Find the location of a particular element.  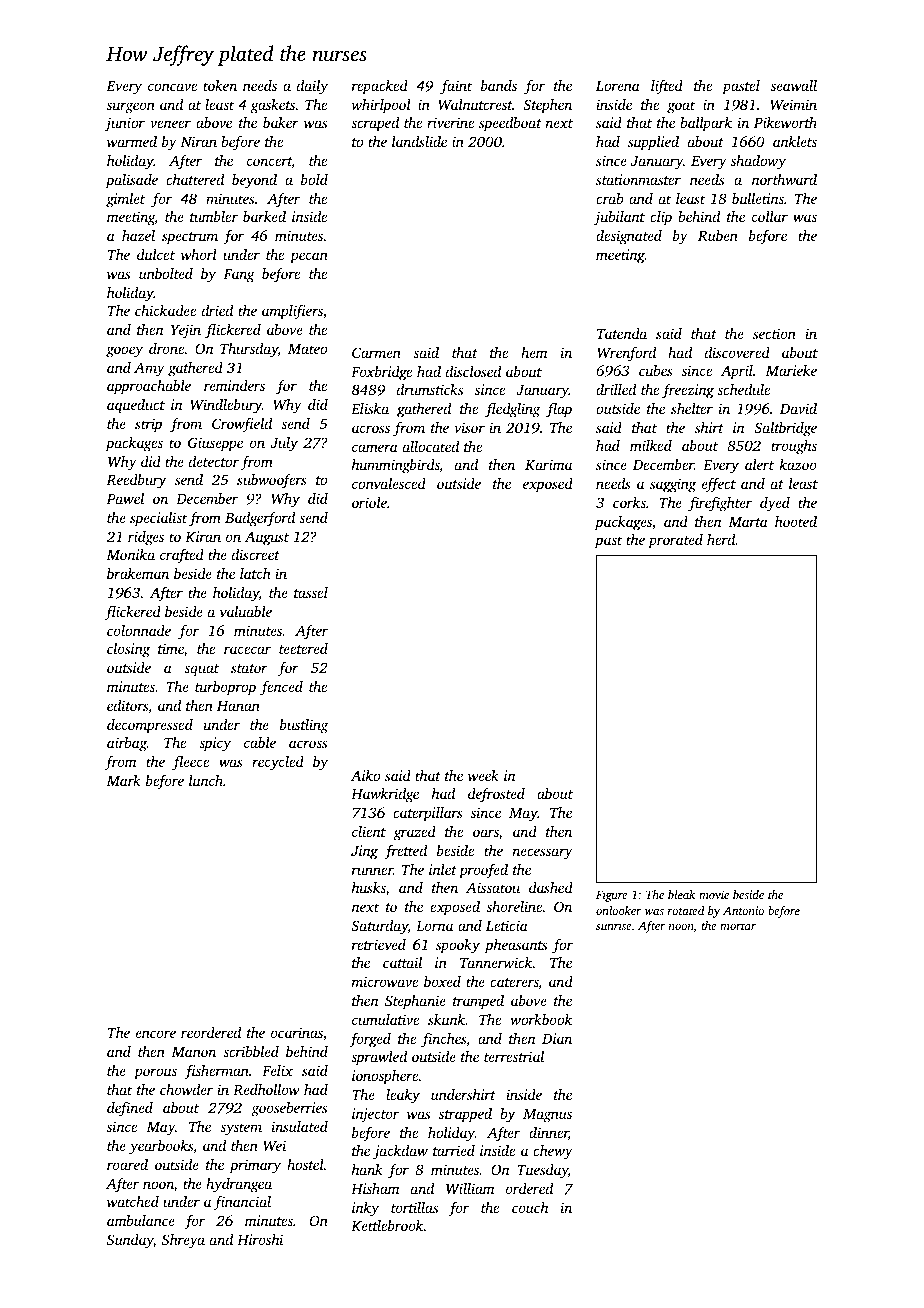

allocated is located at coordinates (431, 446).
